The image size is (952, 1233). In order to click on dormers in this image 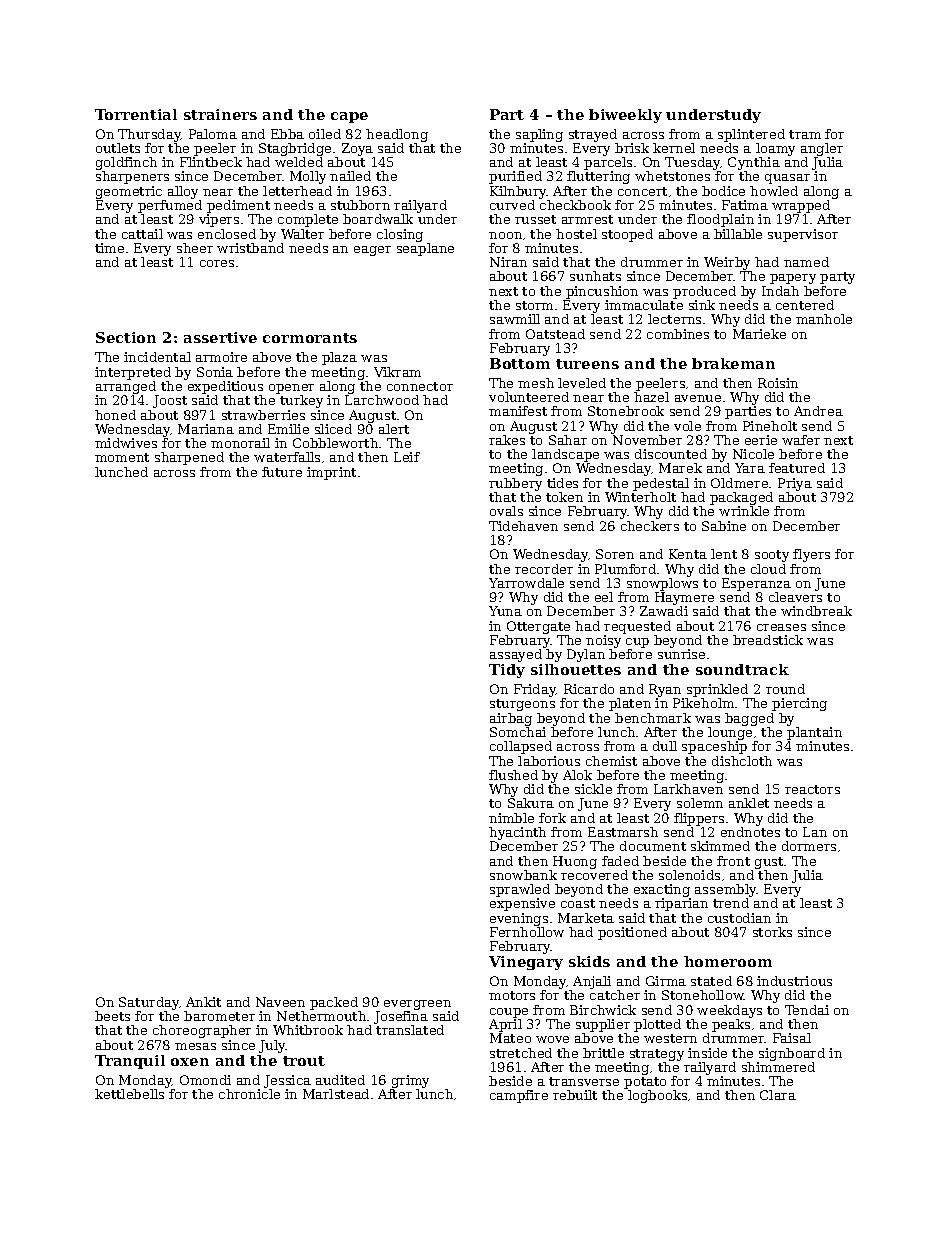, I will do `click(809, 846)`.
